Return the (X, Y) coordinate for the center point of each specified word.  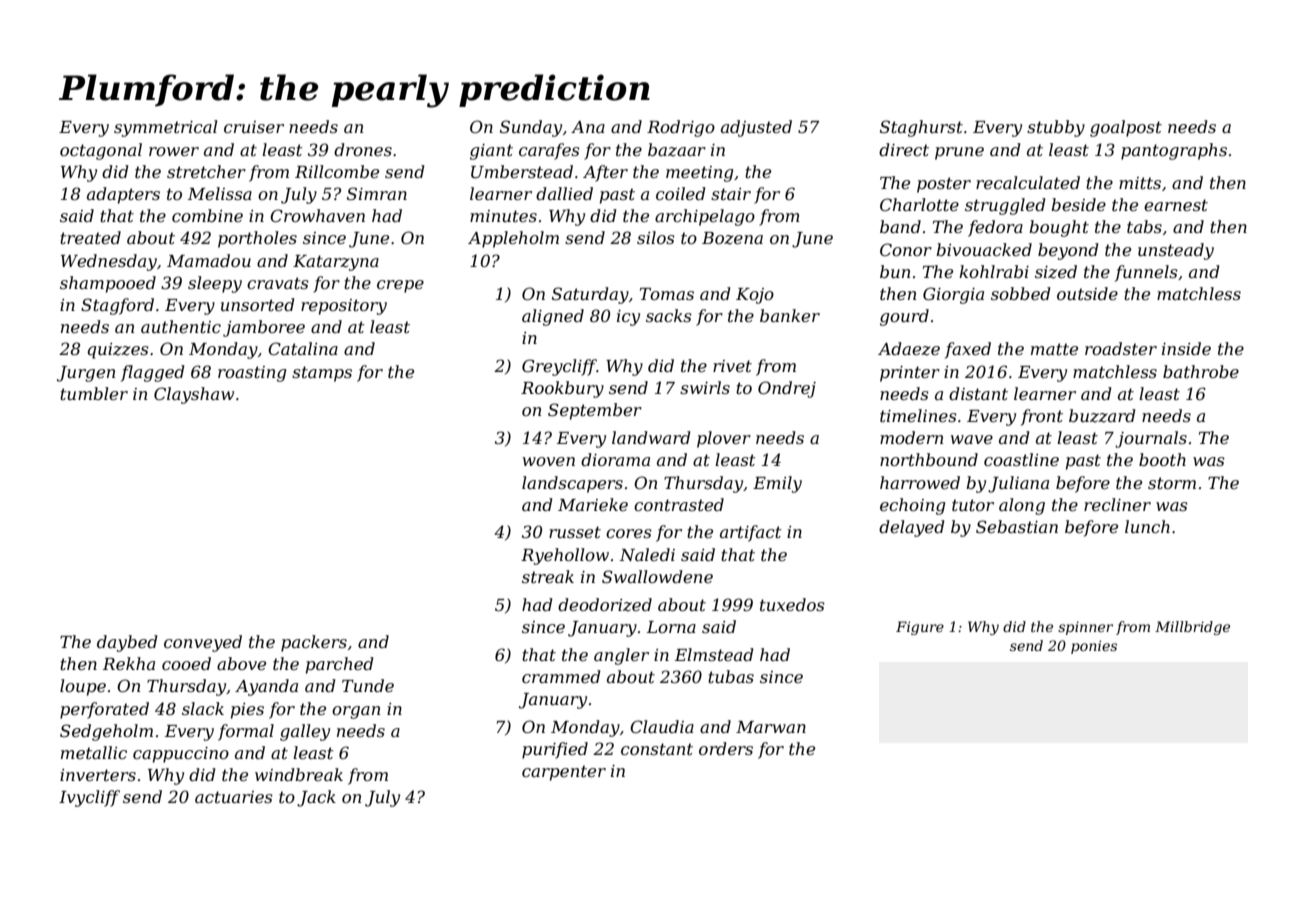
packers (314, 643)
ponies (1094, 647)
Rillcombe (337, 171)
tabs (1144, 226)
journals (1151, 439)
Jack (316, 798)
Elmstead (714, 654)
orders (726, 748)
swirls (705, 387)
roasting (252, 374)
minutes (503, 216)
